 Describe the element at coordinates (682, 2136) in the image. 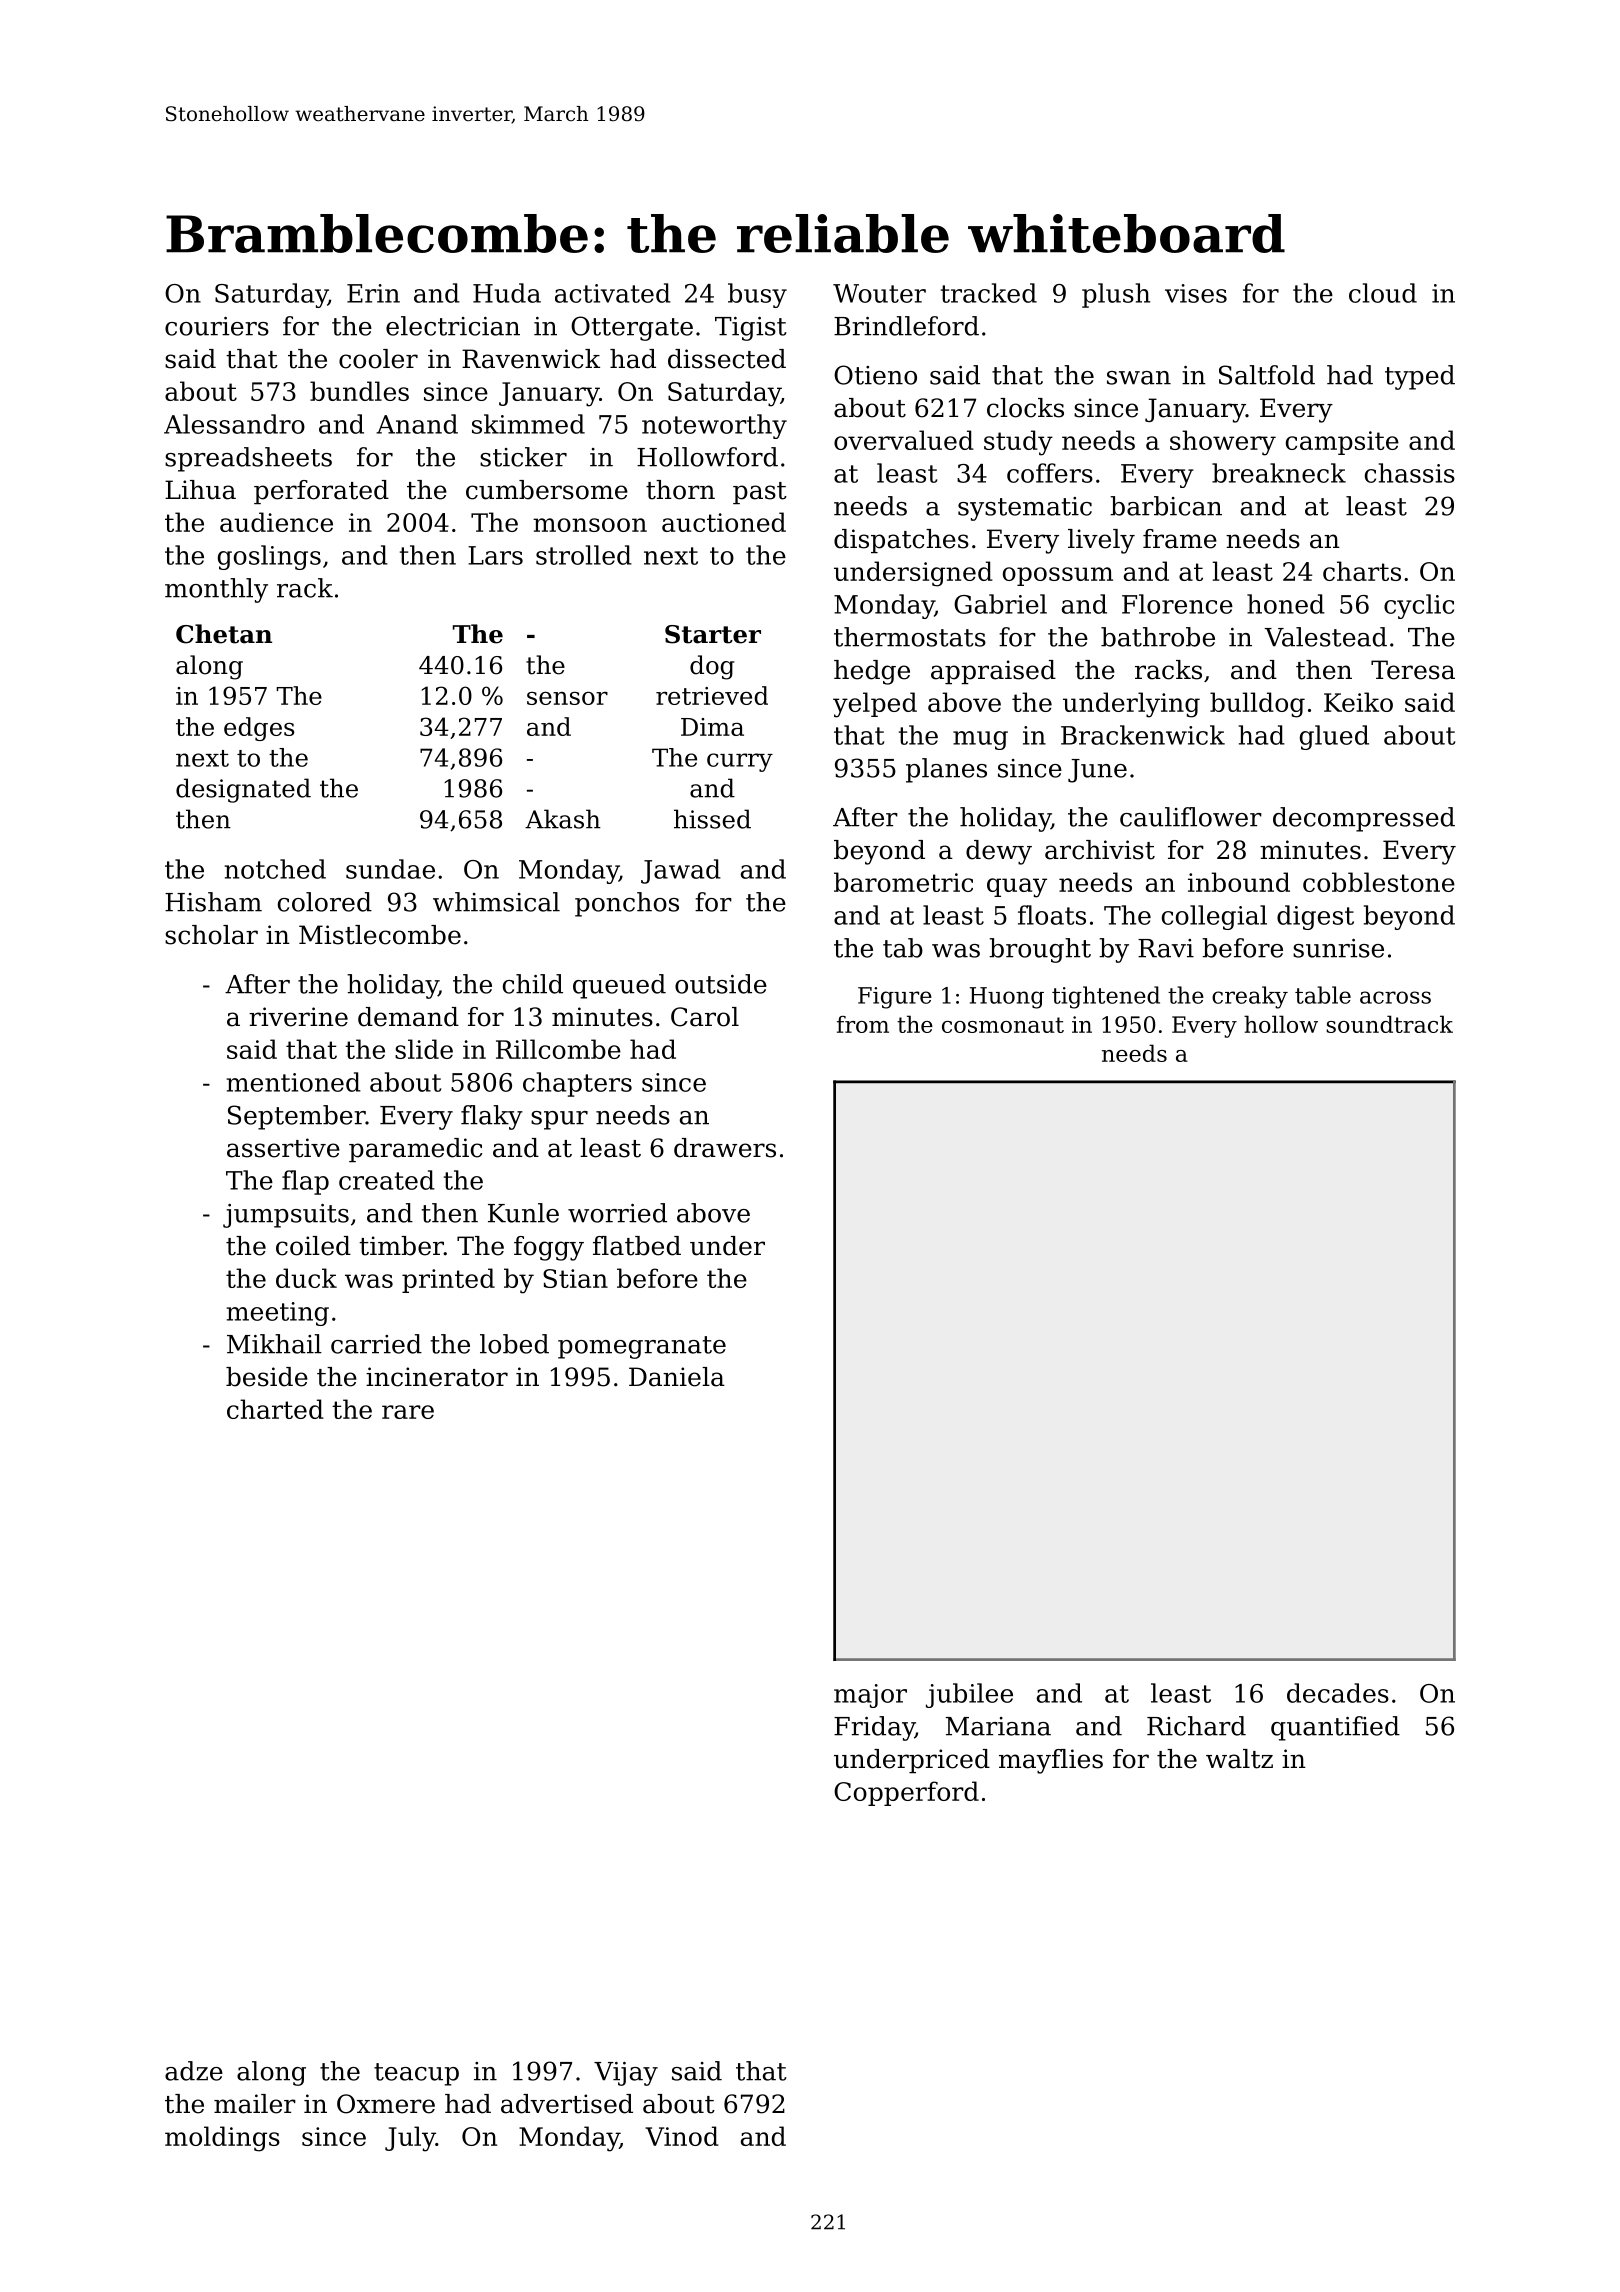

I see `Vinod` at that location.
